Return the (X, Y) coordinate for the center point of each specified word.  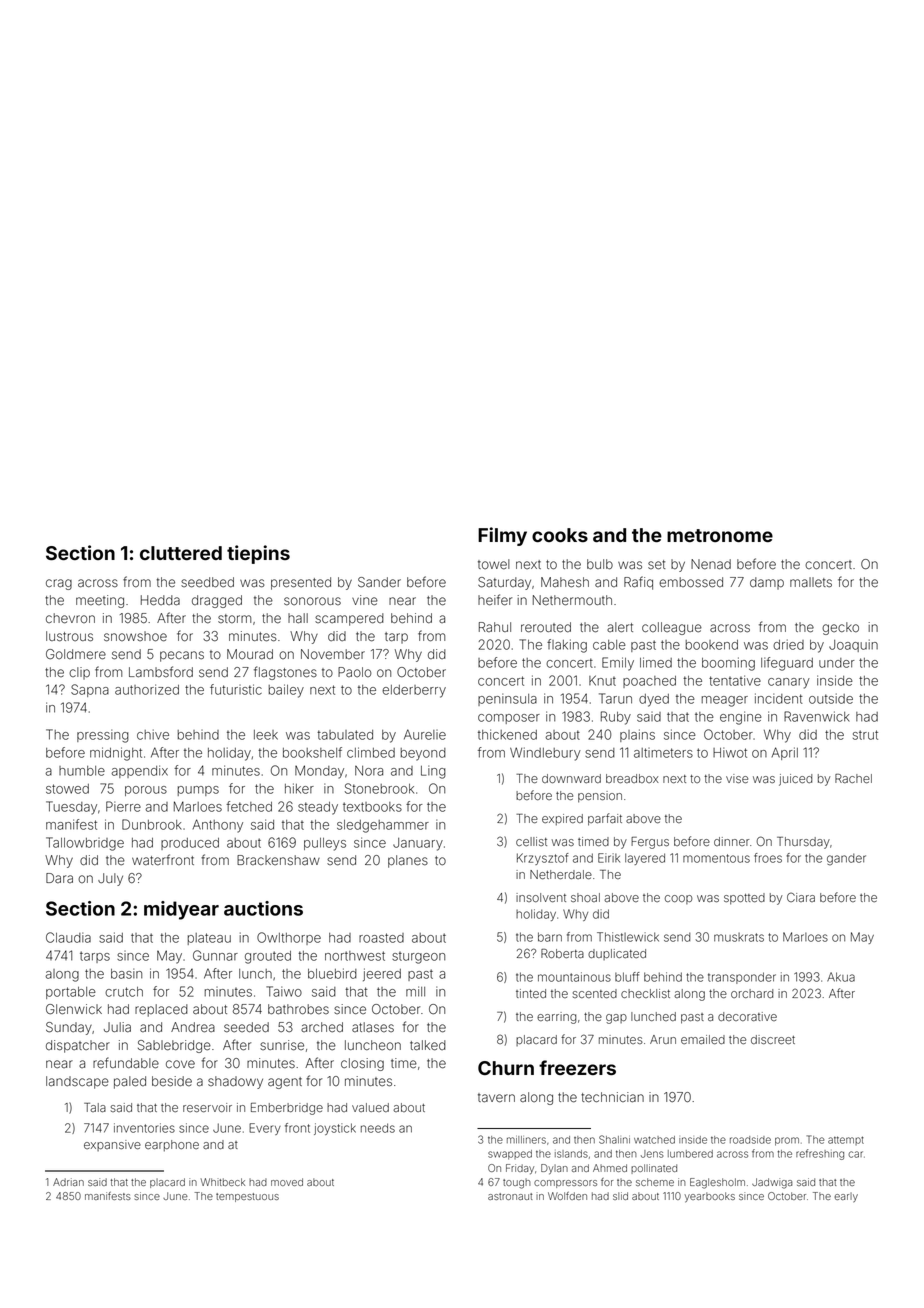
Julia (117, 1027)
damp (767, 583)
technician (612, 1097)
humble (82, 771)
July (110, 879)
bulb (600, 564)
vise (737, 778)
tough (517, 1183)
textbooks (372, 807)
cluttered (181, 553)
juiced (795, 780)
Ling (433, 772)
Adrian (68, 1182)
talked (428, 1045)
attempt (846, 1140)
